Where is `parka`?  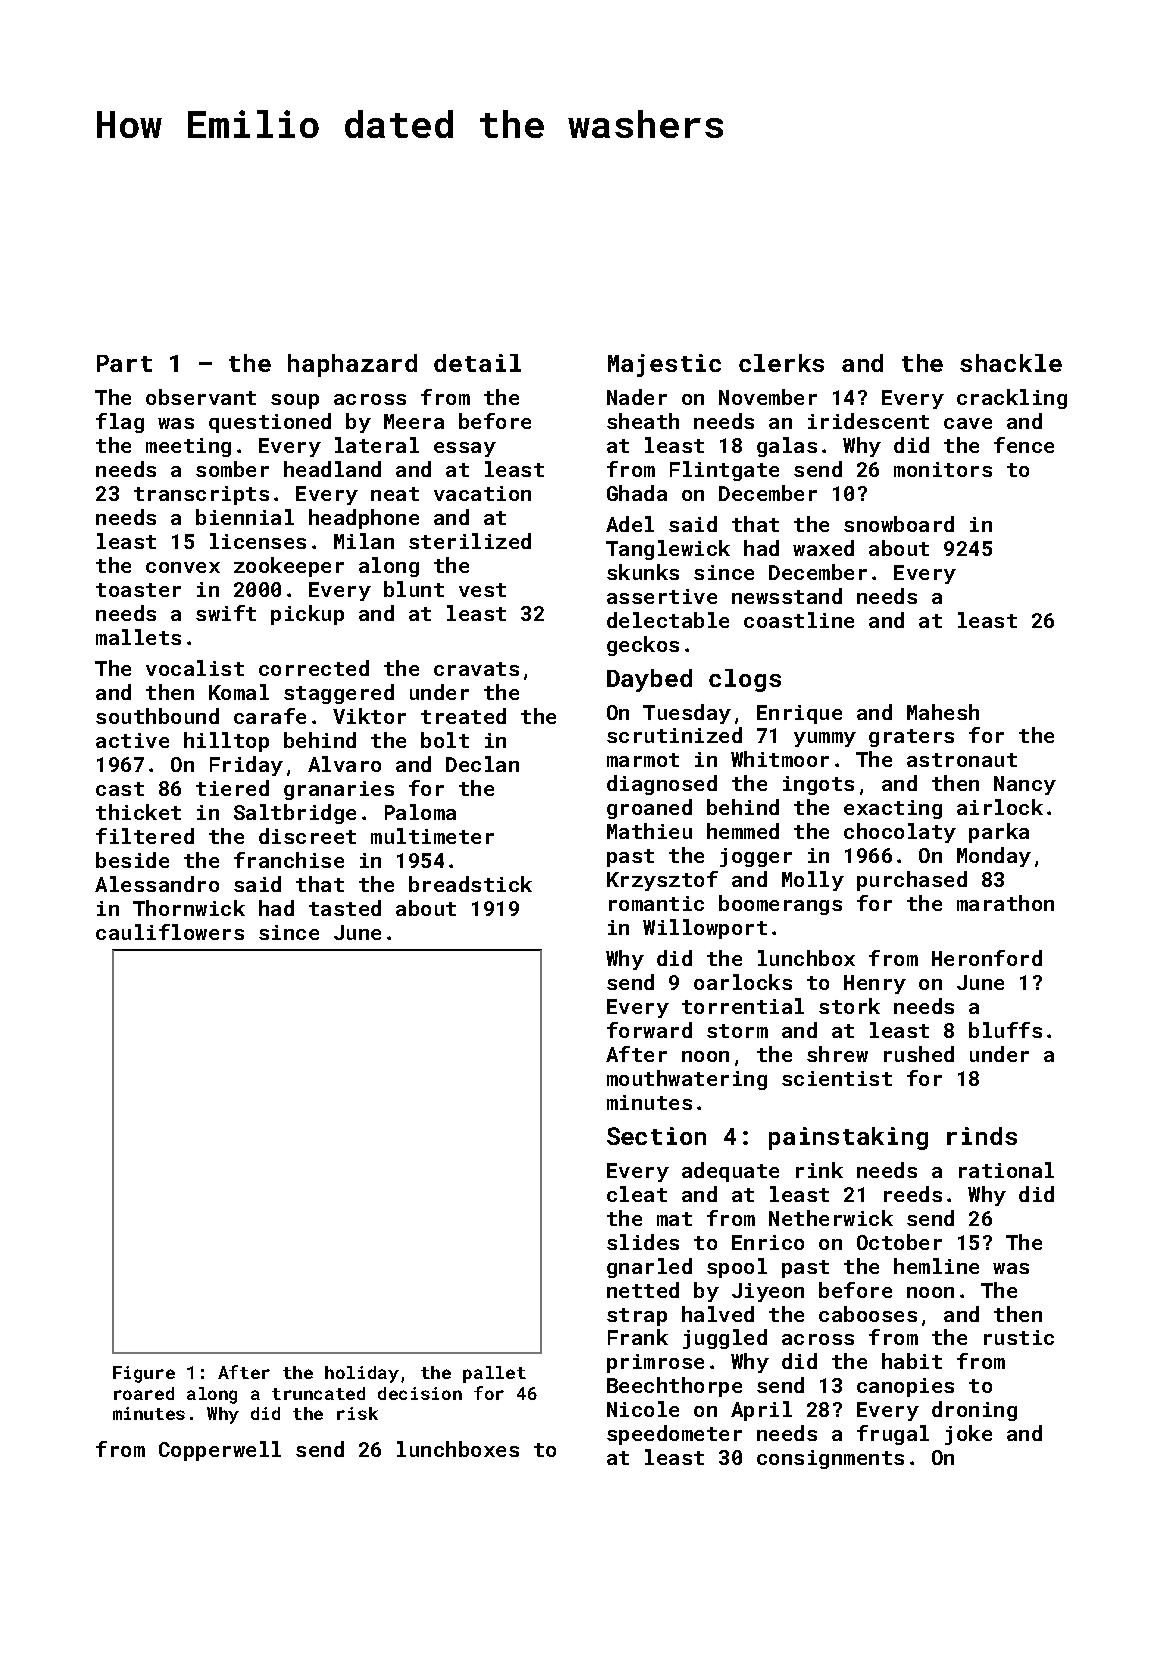 parka is located at coordinates (999, 833).
